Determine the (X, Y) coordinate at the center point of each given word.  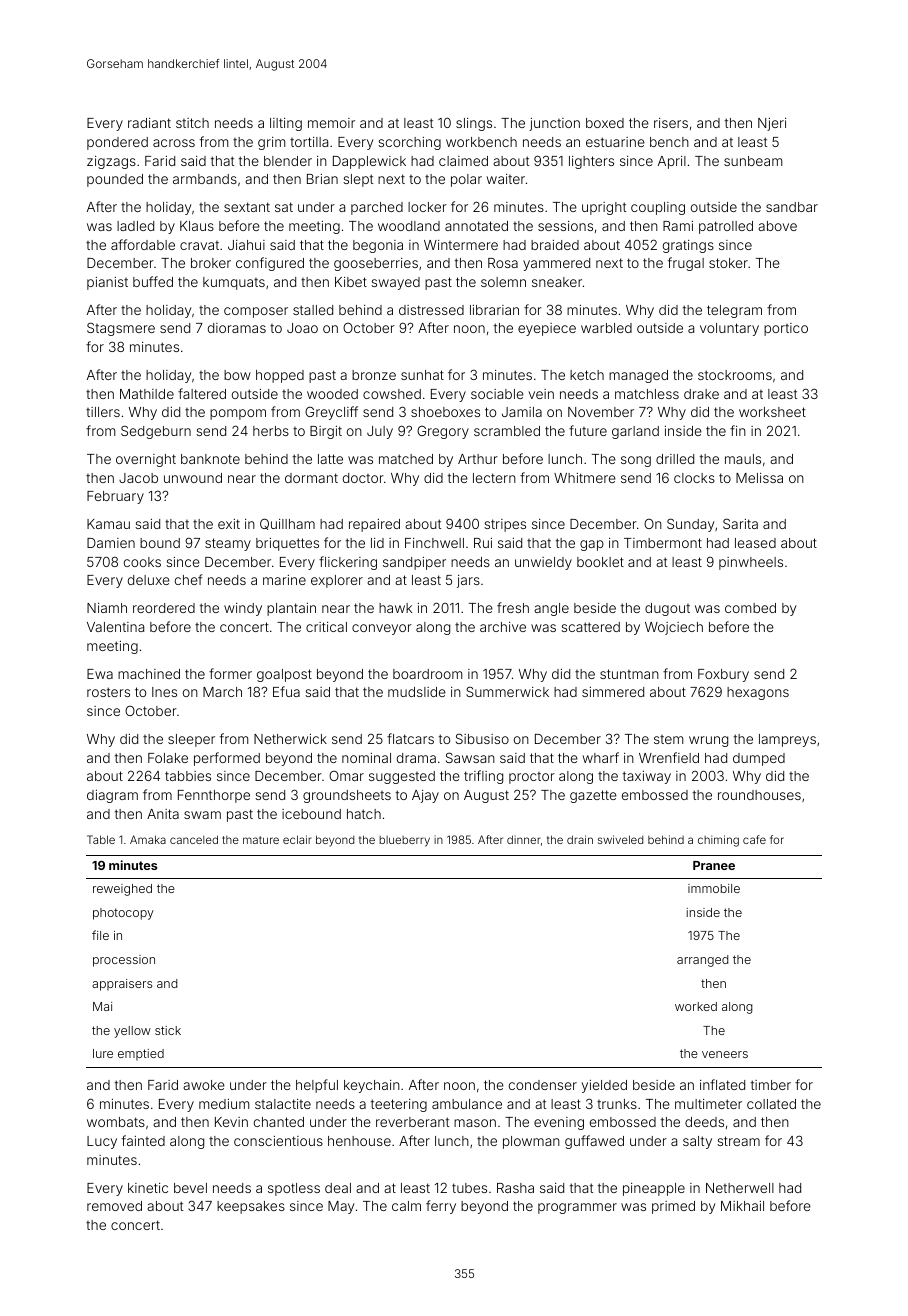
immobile (714, 888)
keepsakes (251, 1207)
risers (671, 123)
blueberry (404, 841)
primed (673, 1207)
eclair (297, 839)
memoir (331, 123)
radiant (149, 123)
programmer (577, 1208)
